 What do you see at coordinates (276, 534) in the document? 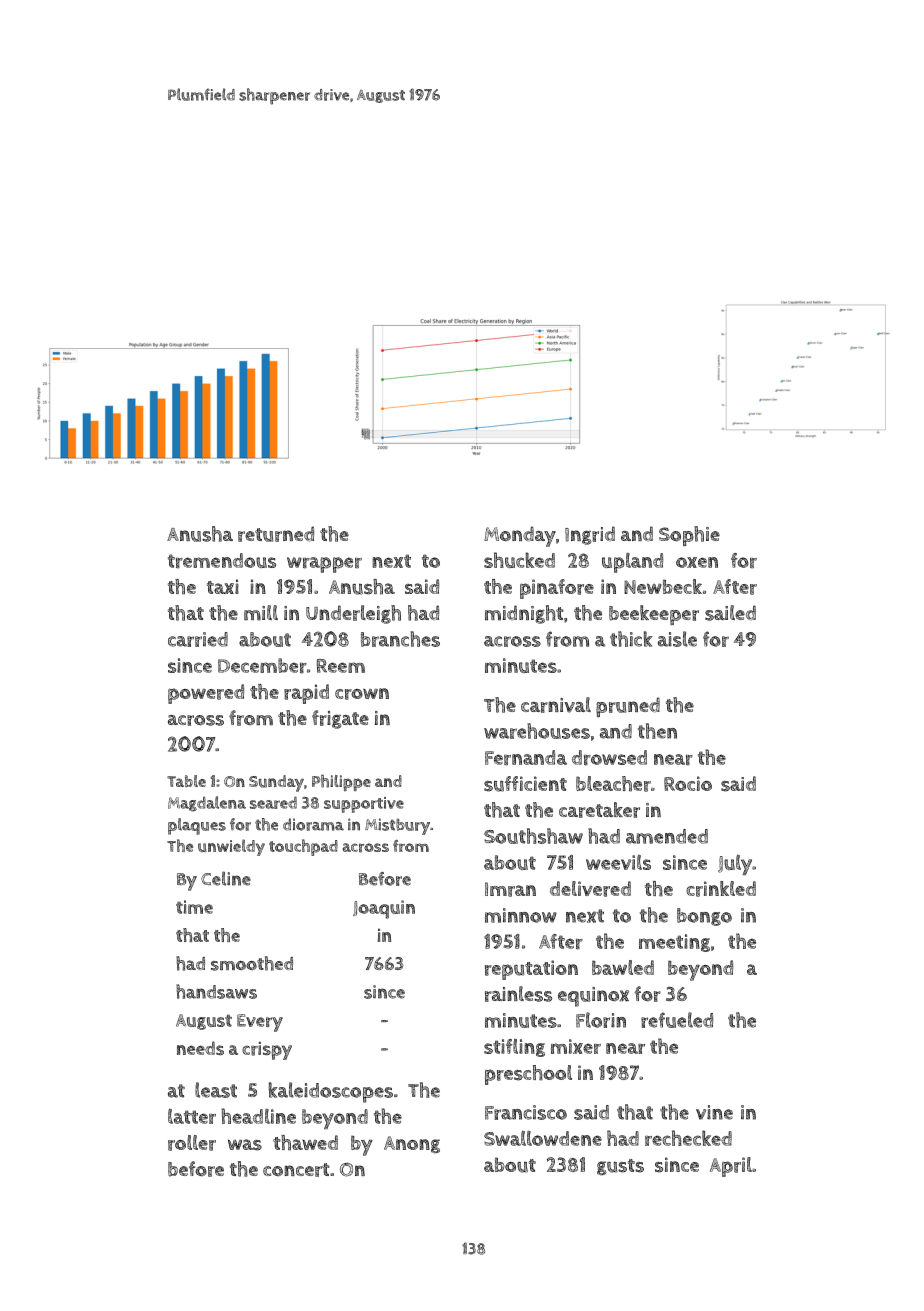
I see `returned` at bounding box center [276, 534].
